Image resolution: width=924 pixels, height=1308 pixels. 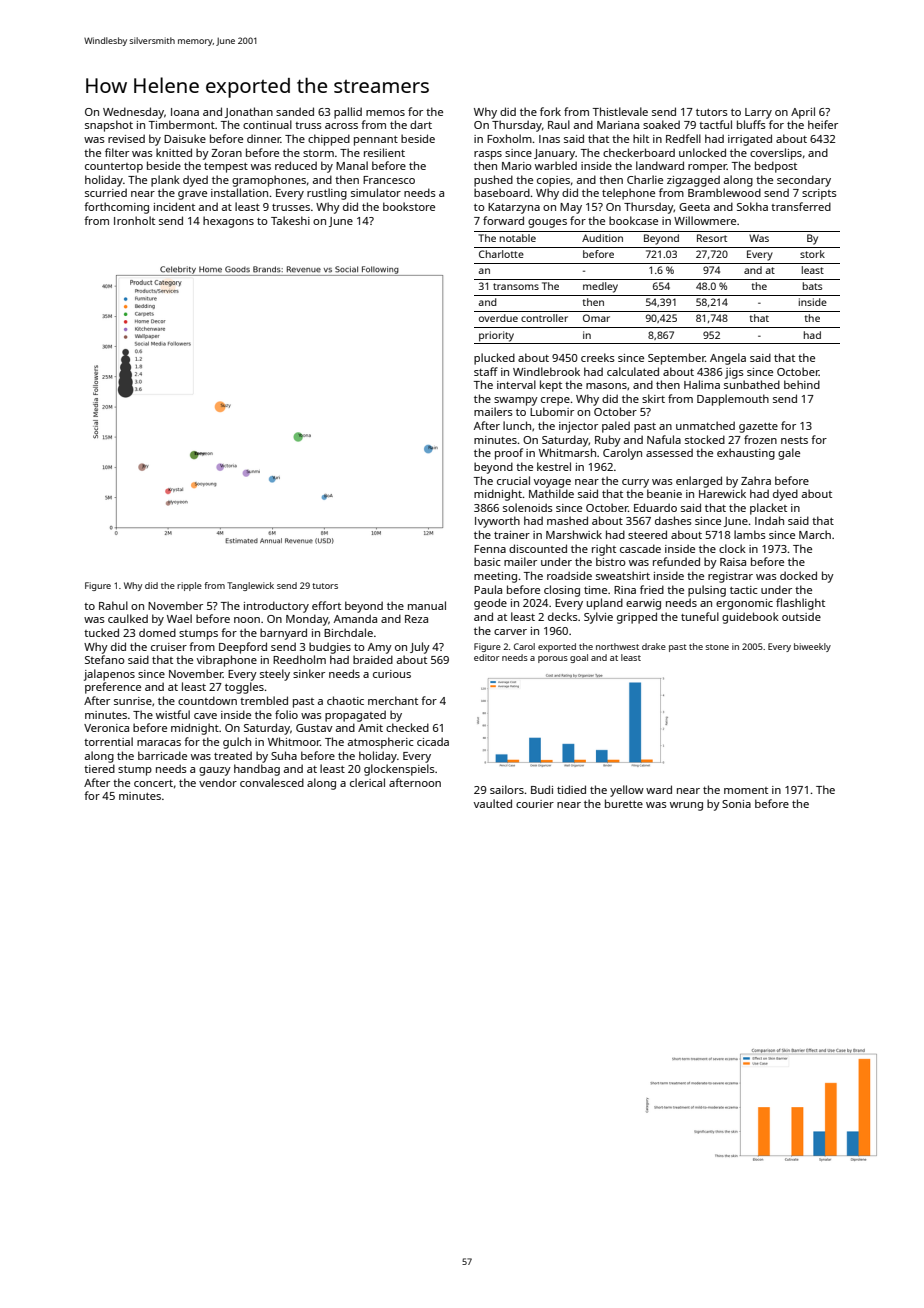 What do you see at coordinates (126, 138) in the screenshot?
I see `revised` at bounding box center [126, 138].
